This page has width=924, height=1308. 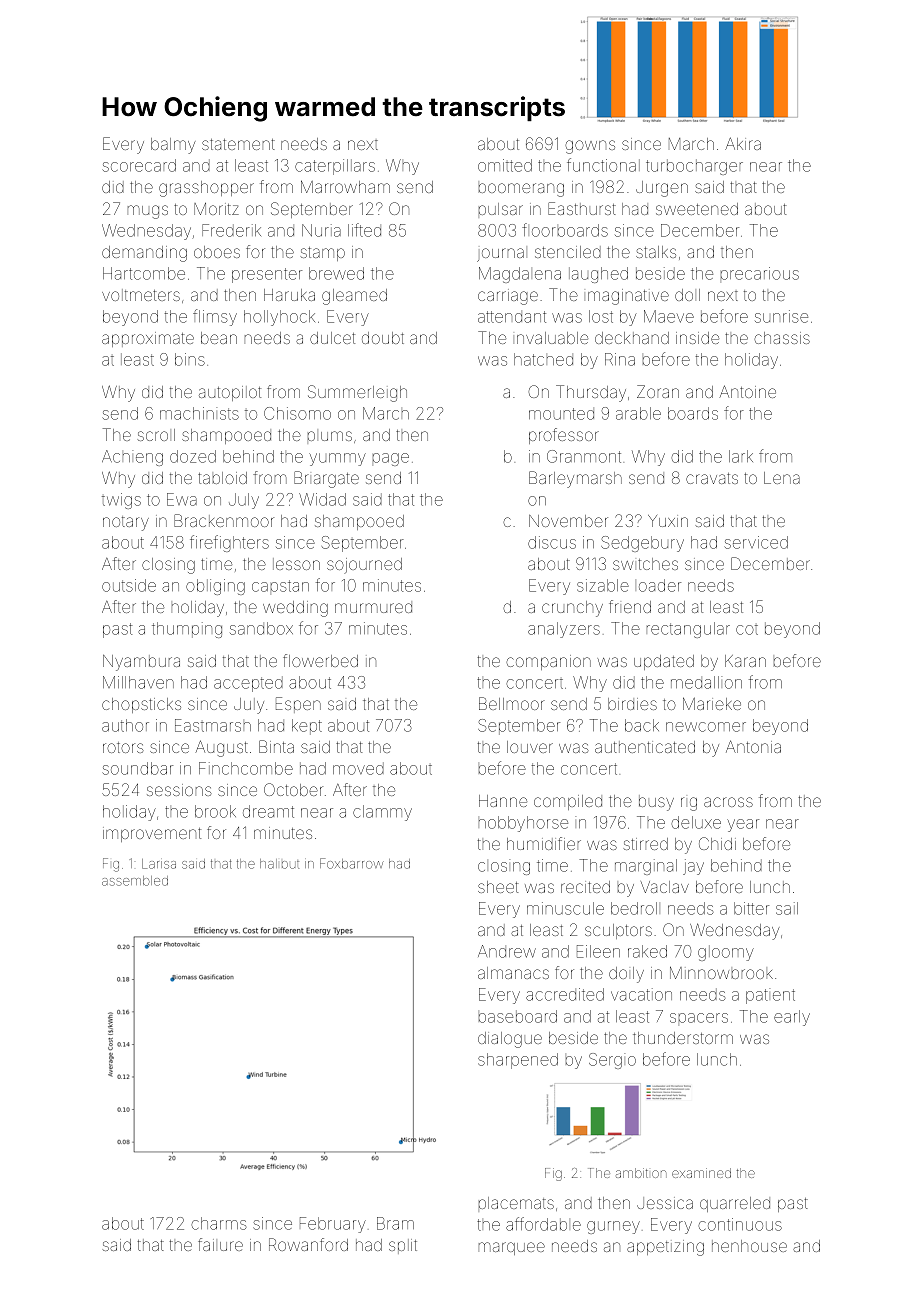 What do you see at coordinates (505, 165) in the page?
I see `omitted` at bounding box center [505, 165].
